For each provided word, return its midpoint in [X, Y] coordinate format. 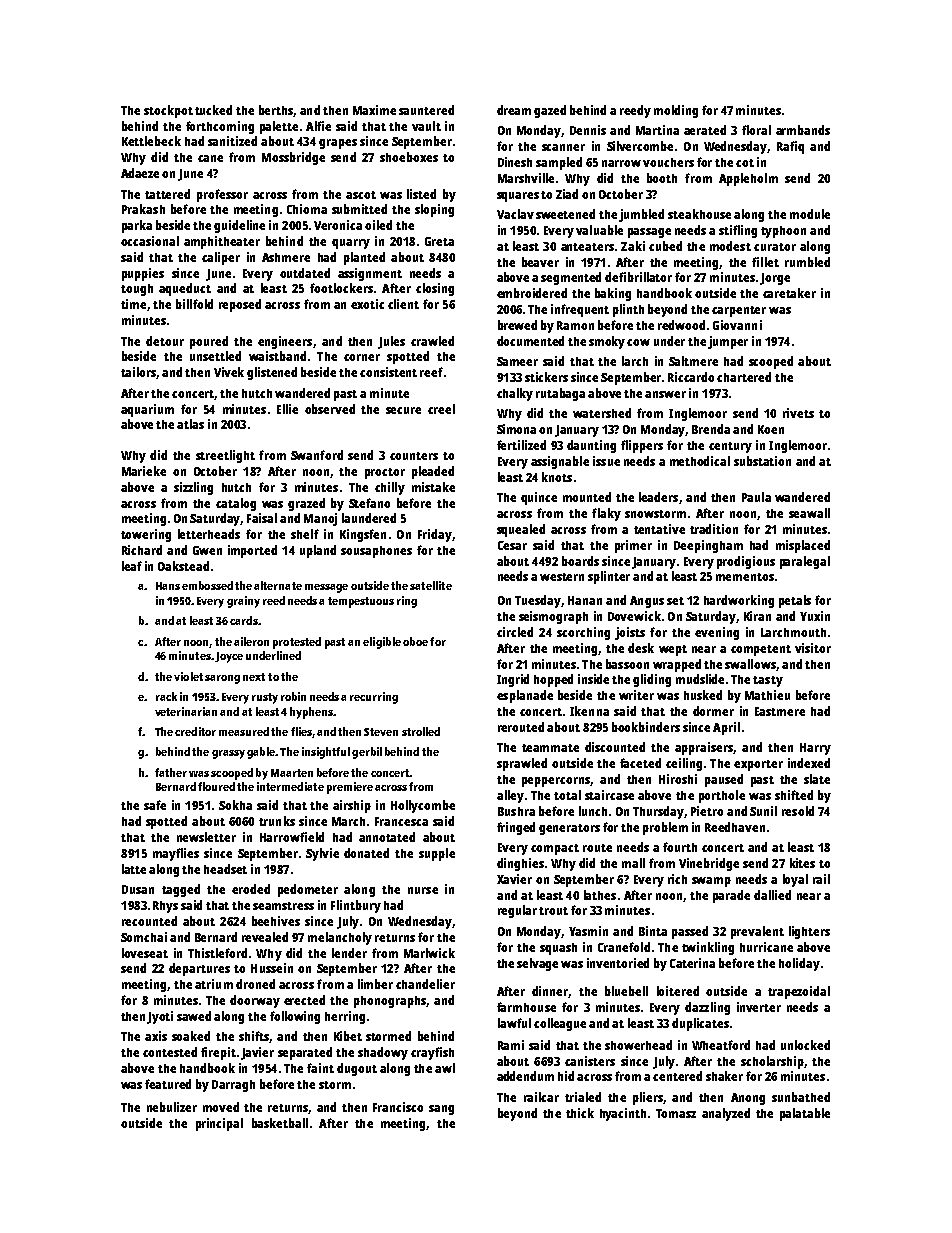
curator [775, 247]
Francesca [401, 821]
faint [320, 1068]
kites [802, 863]
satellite [431, 585]
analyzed [726, 1114]
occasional [150, 241]
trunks [277, 821]
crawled [432, 341]
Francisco [398, 1107]
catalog [236, 504]
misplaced [803, 546]
